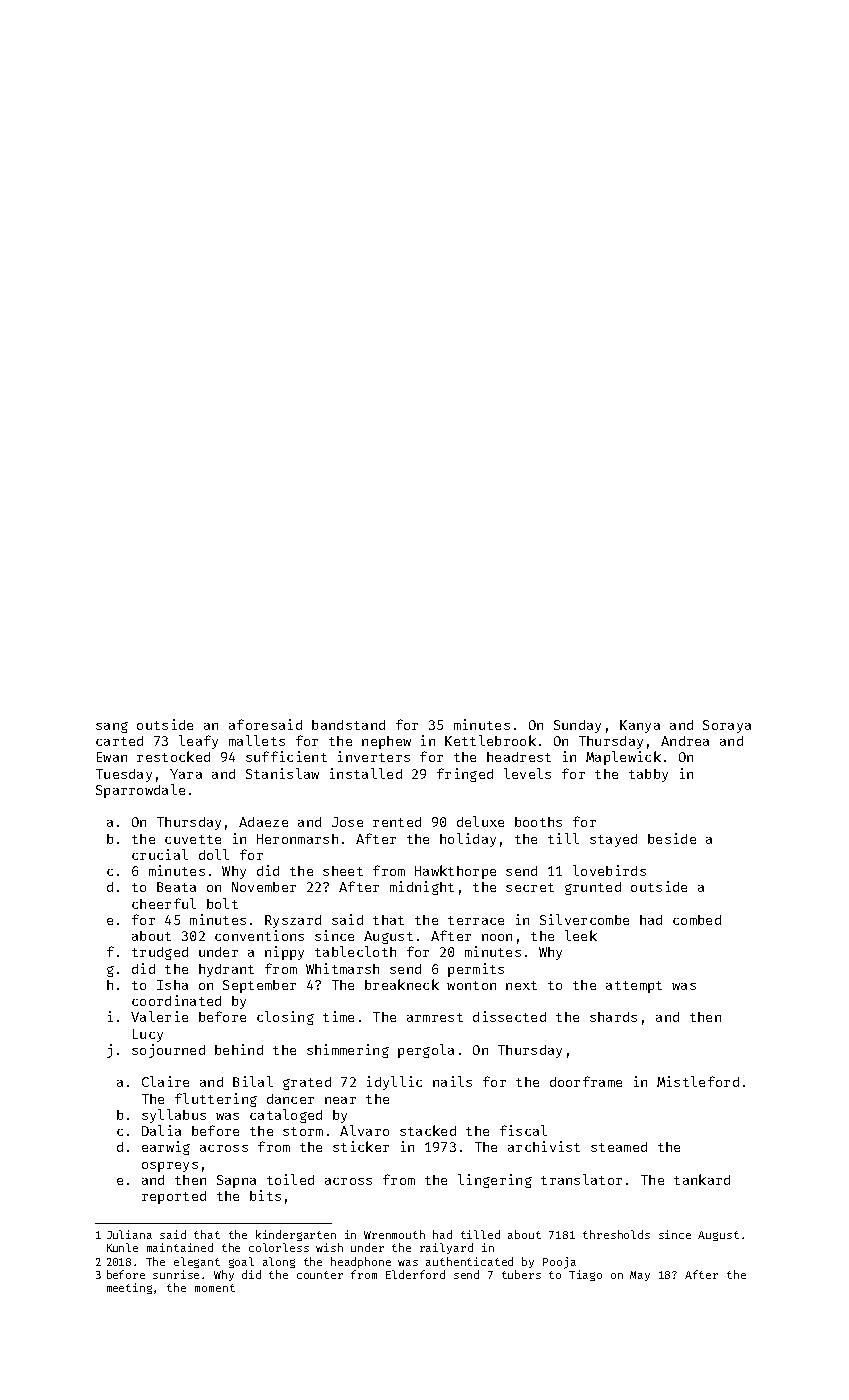  Describe the element at coordinates (685, 741) in the document. I see `Andrea` at that location.
